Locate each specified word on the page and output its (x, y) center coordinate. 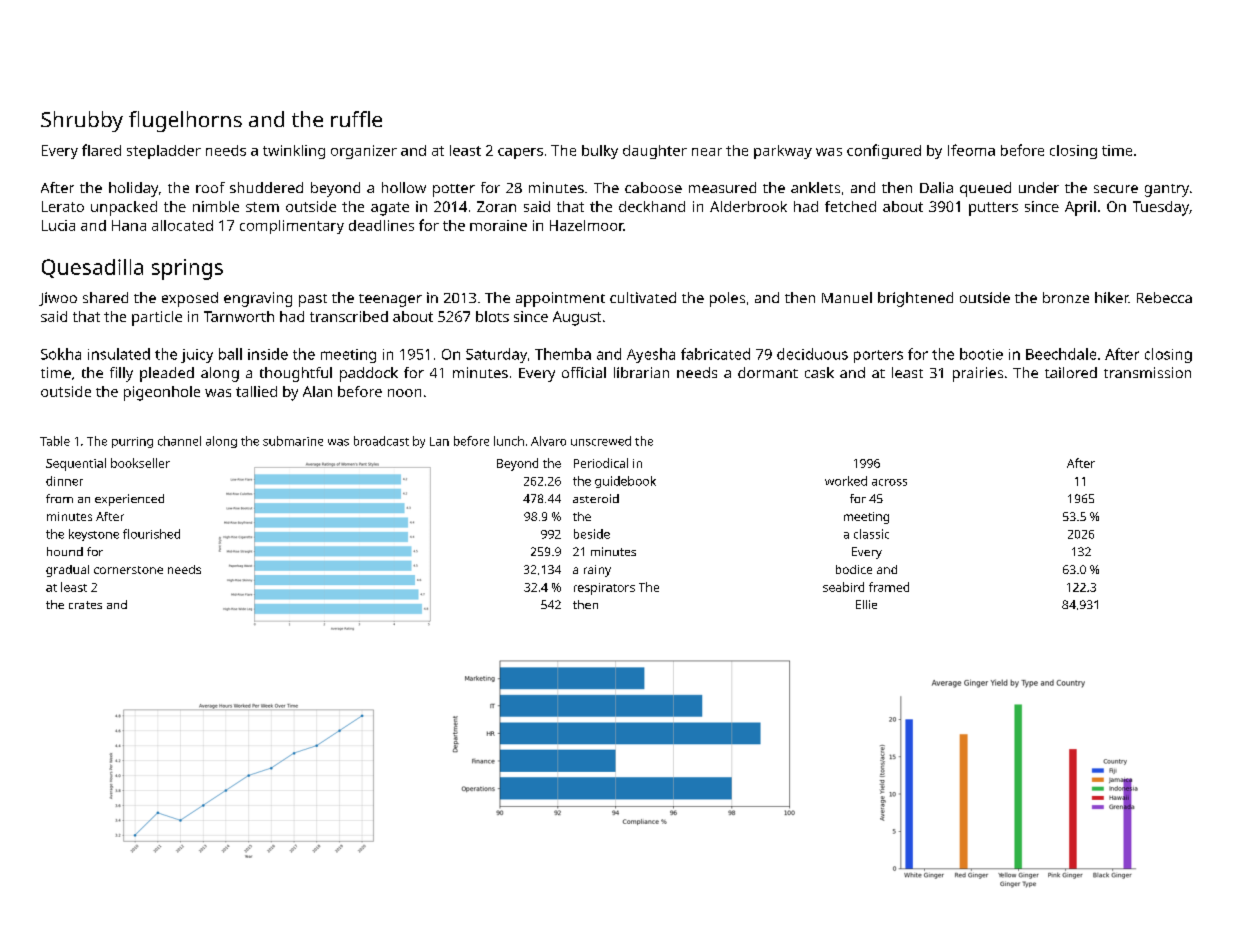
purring (132, 442)
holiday (133, 189)
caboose (653, 187)
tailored (1071, 372)
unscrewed (601, 441)
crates (85, 605)
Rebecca (1164, 297)
